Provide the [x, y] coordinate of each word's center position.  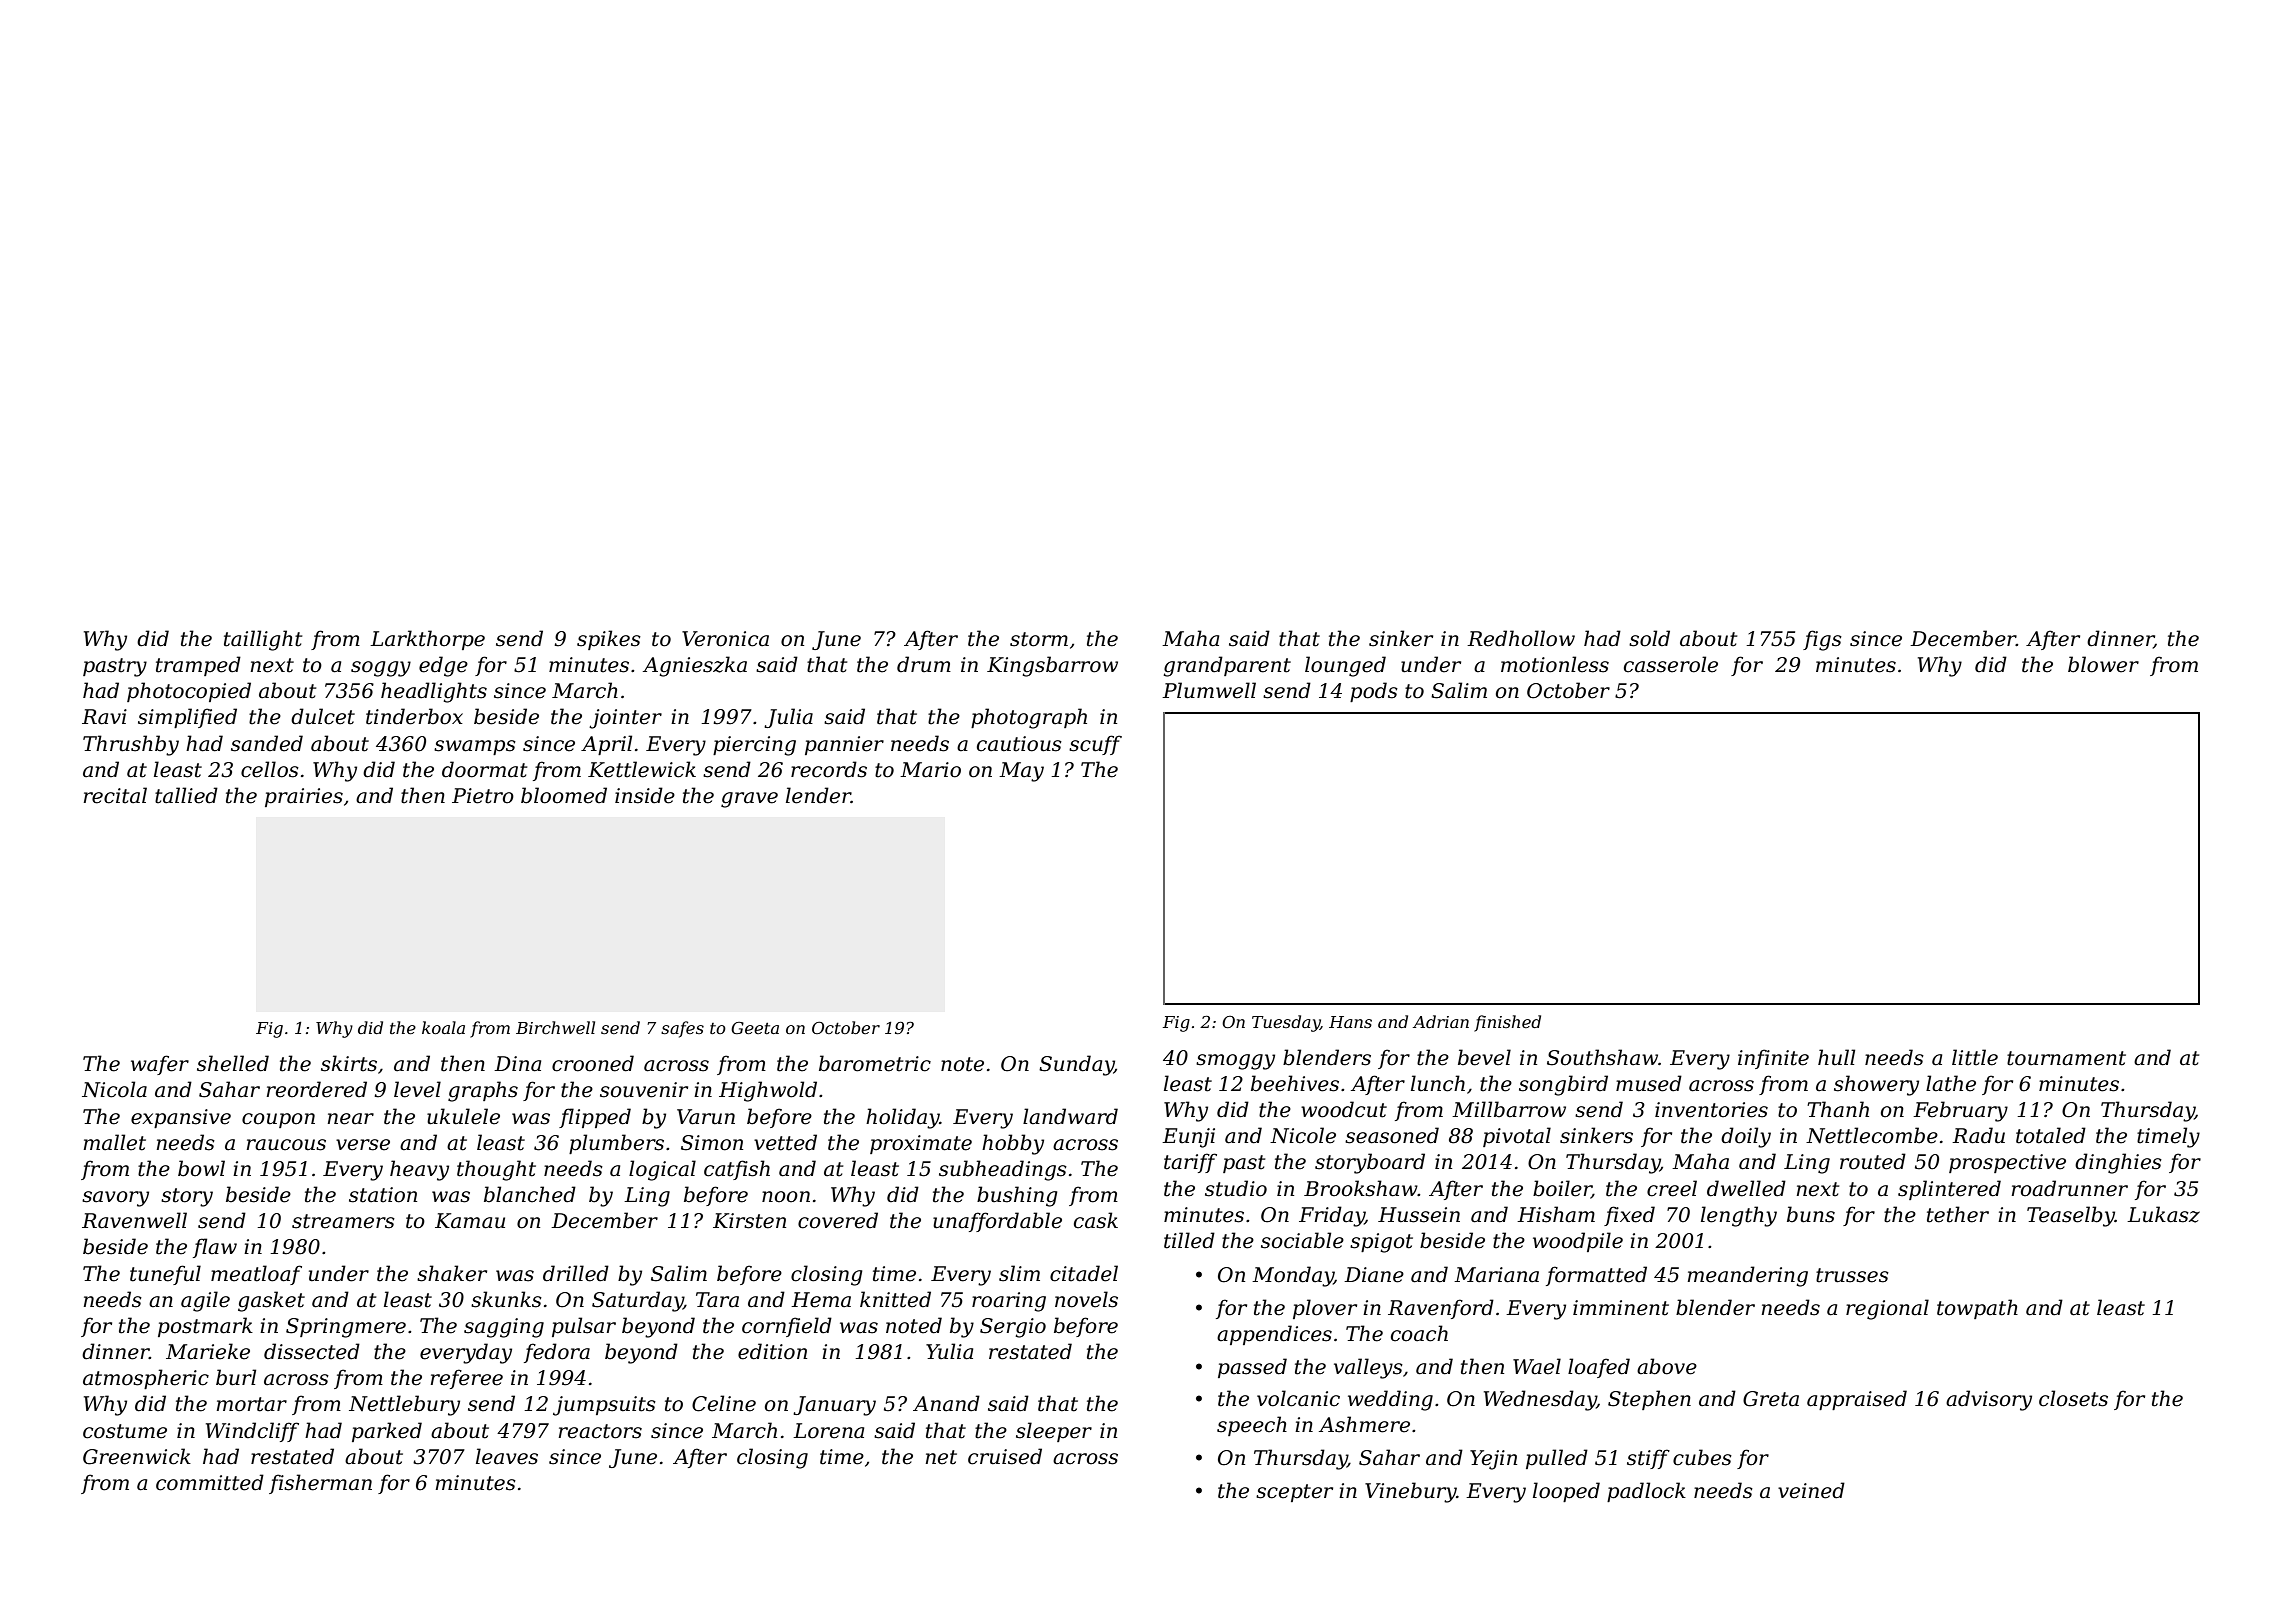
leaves [507, 1456]
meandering [1748, 1276]
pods [1374, 692]
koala [443, 1027]
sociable [1302, 1240]
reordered [317, 1089]
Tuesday [1286, 1023]
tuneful [165, 1275]
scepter [1294, 1493]
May [1021, 772]
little [1975, 1057]
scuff [1095, 745]
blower [2103, 664]
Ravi [104, 717]
